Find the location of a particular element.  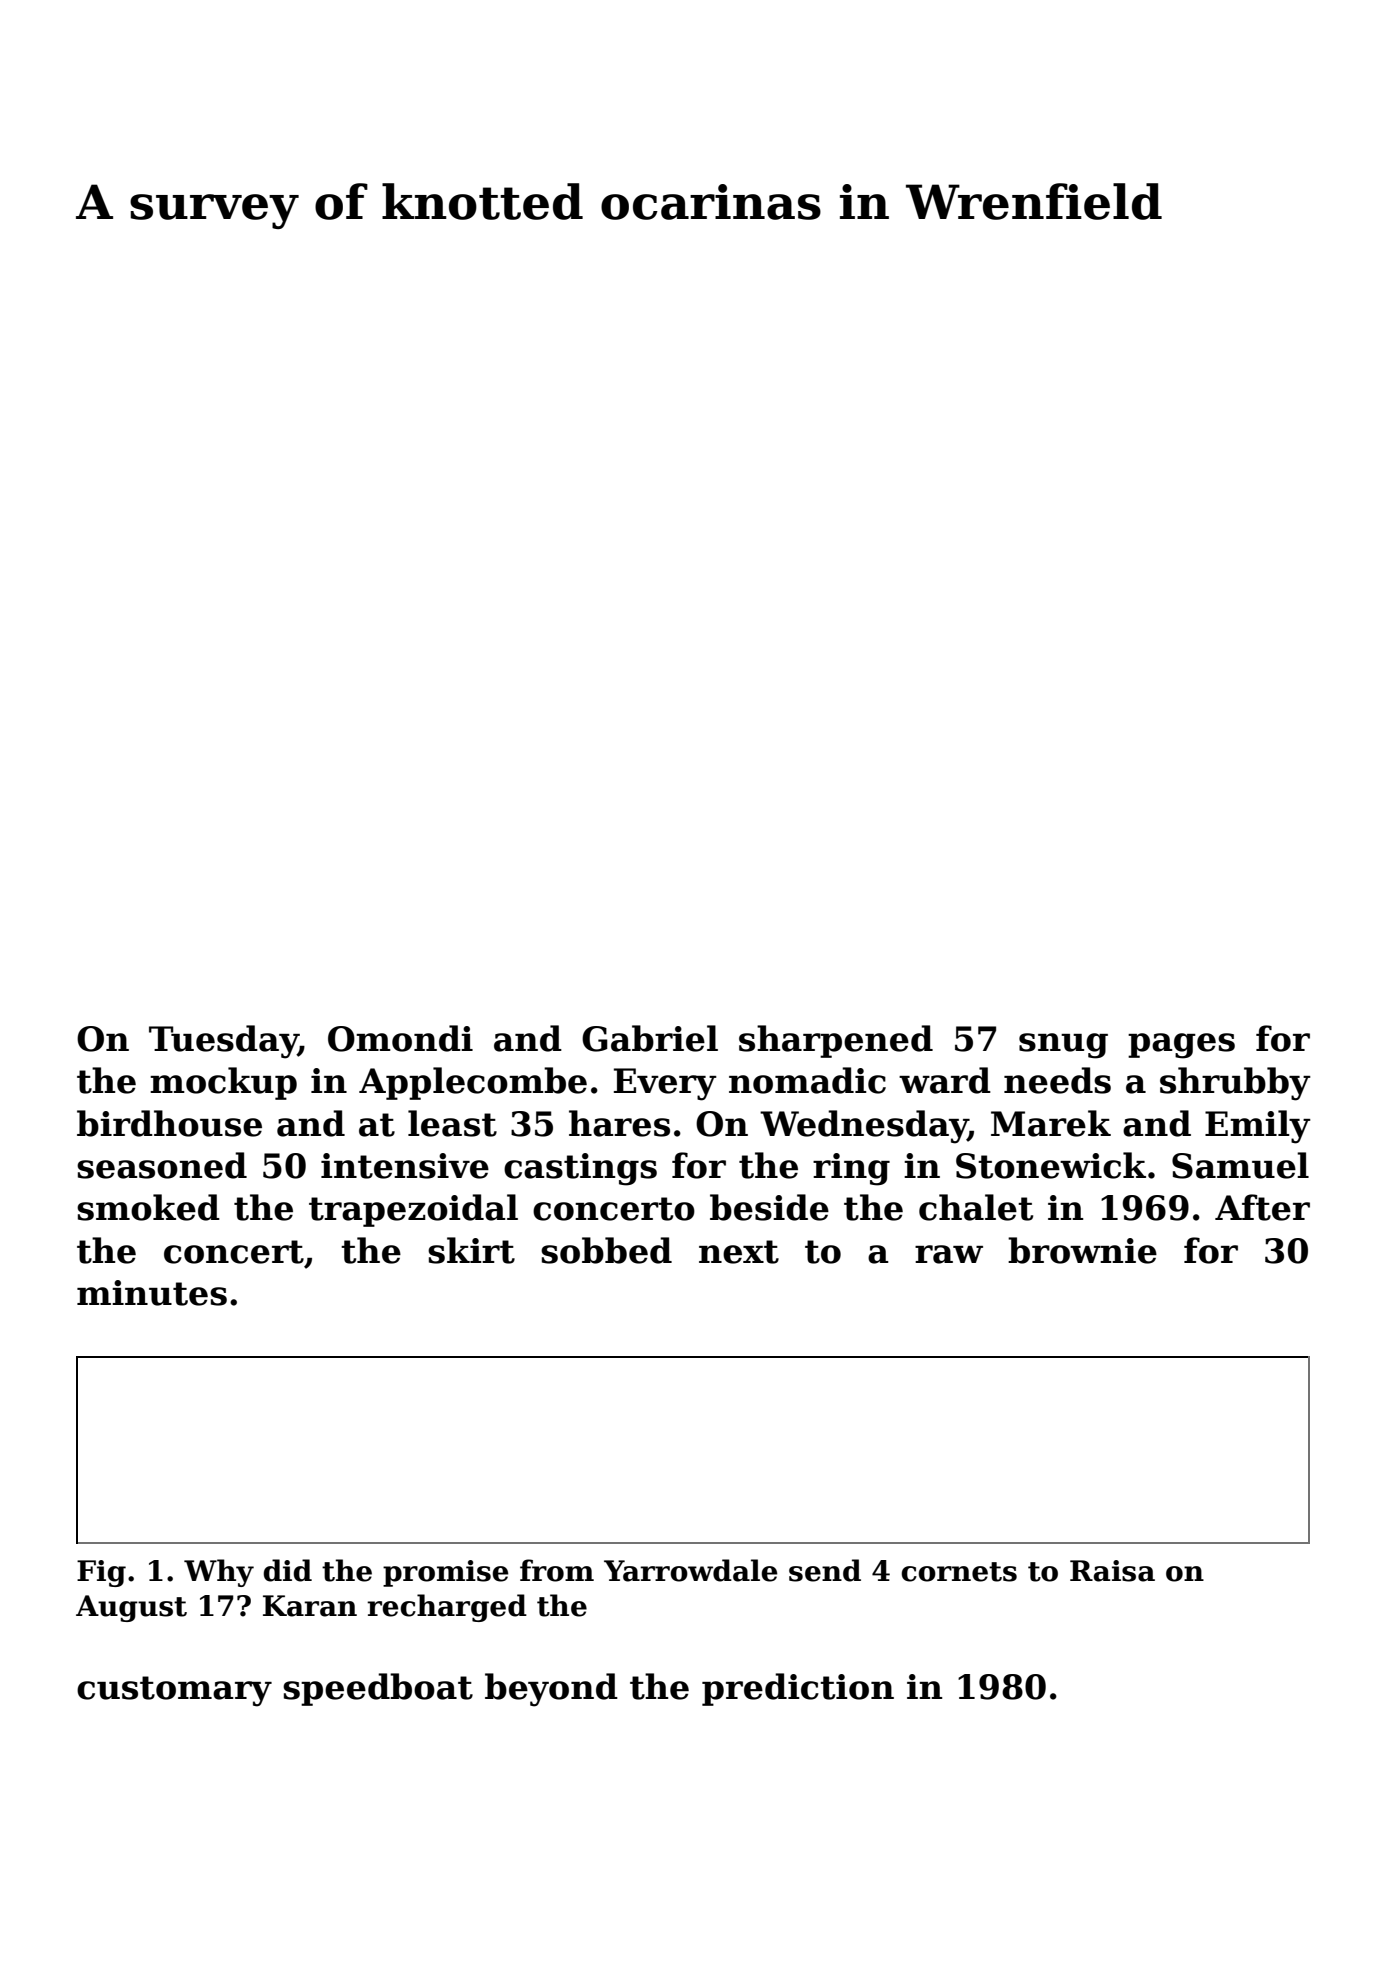

beyond is located at coordinates (551, 1690).
